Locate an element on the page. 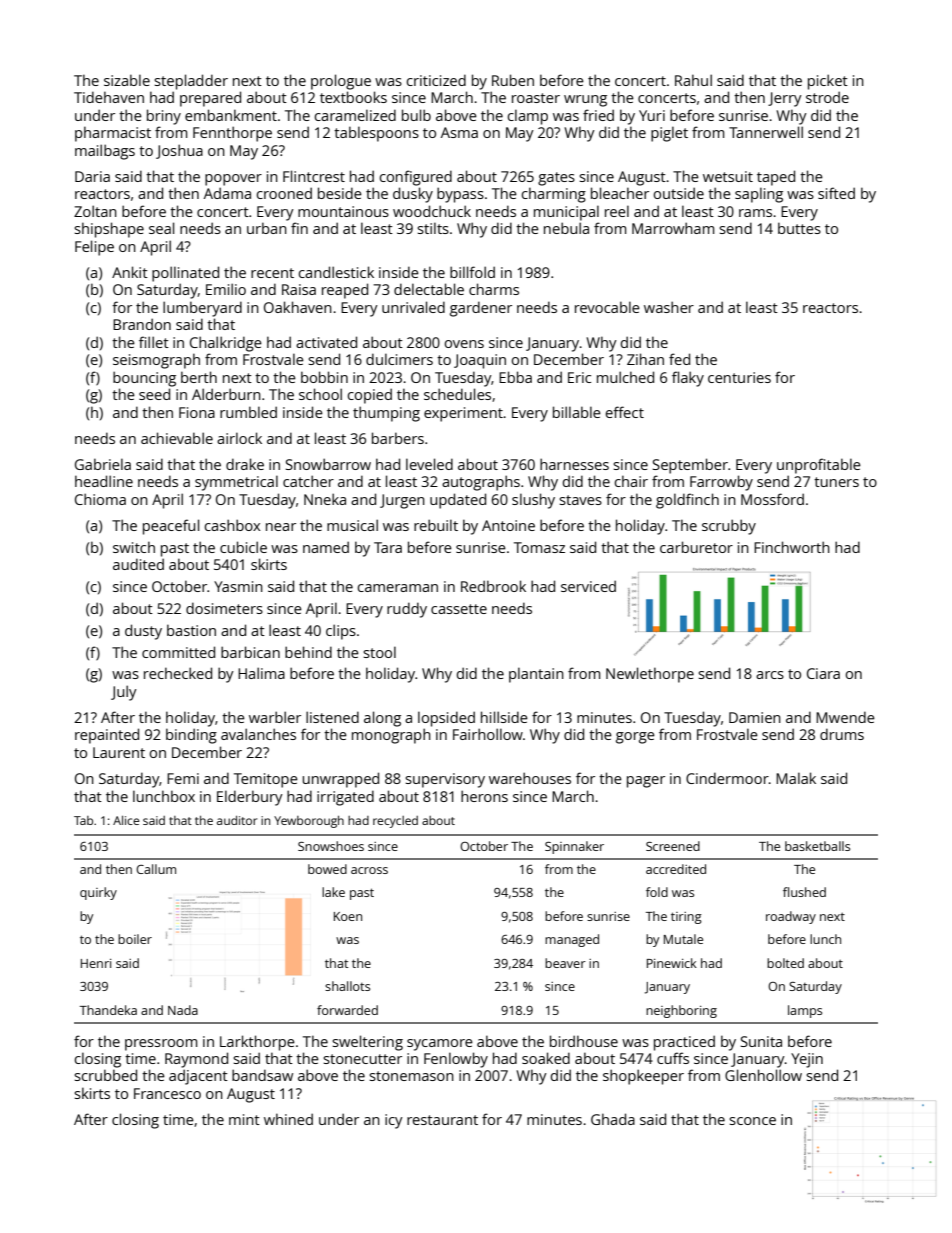 The height and width of the page is (1233, 952). peaceful is located at coordinates (171, 527).
